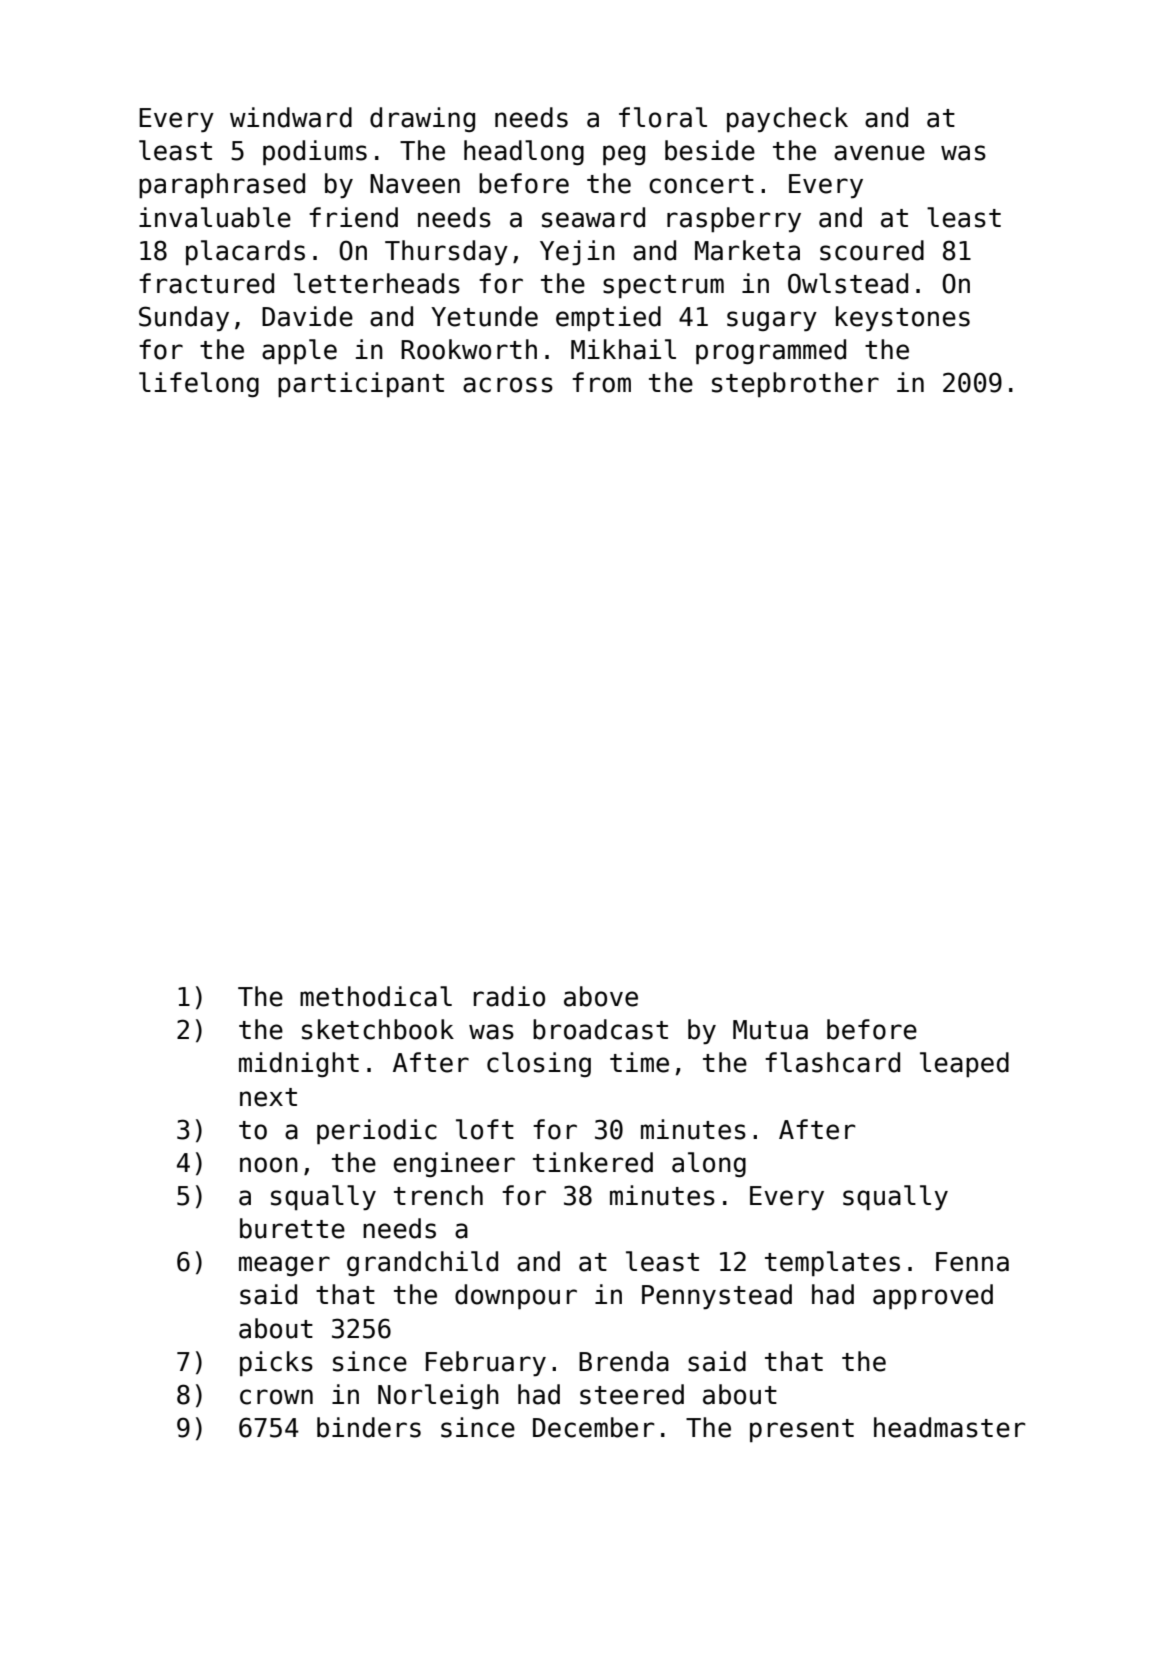  Describe the element at coordinates (832, 1062) in the image. I see `flashcard` at that location.
